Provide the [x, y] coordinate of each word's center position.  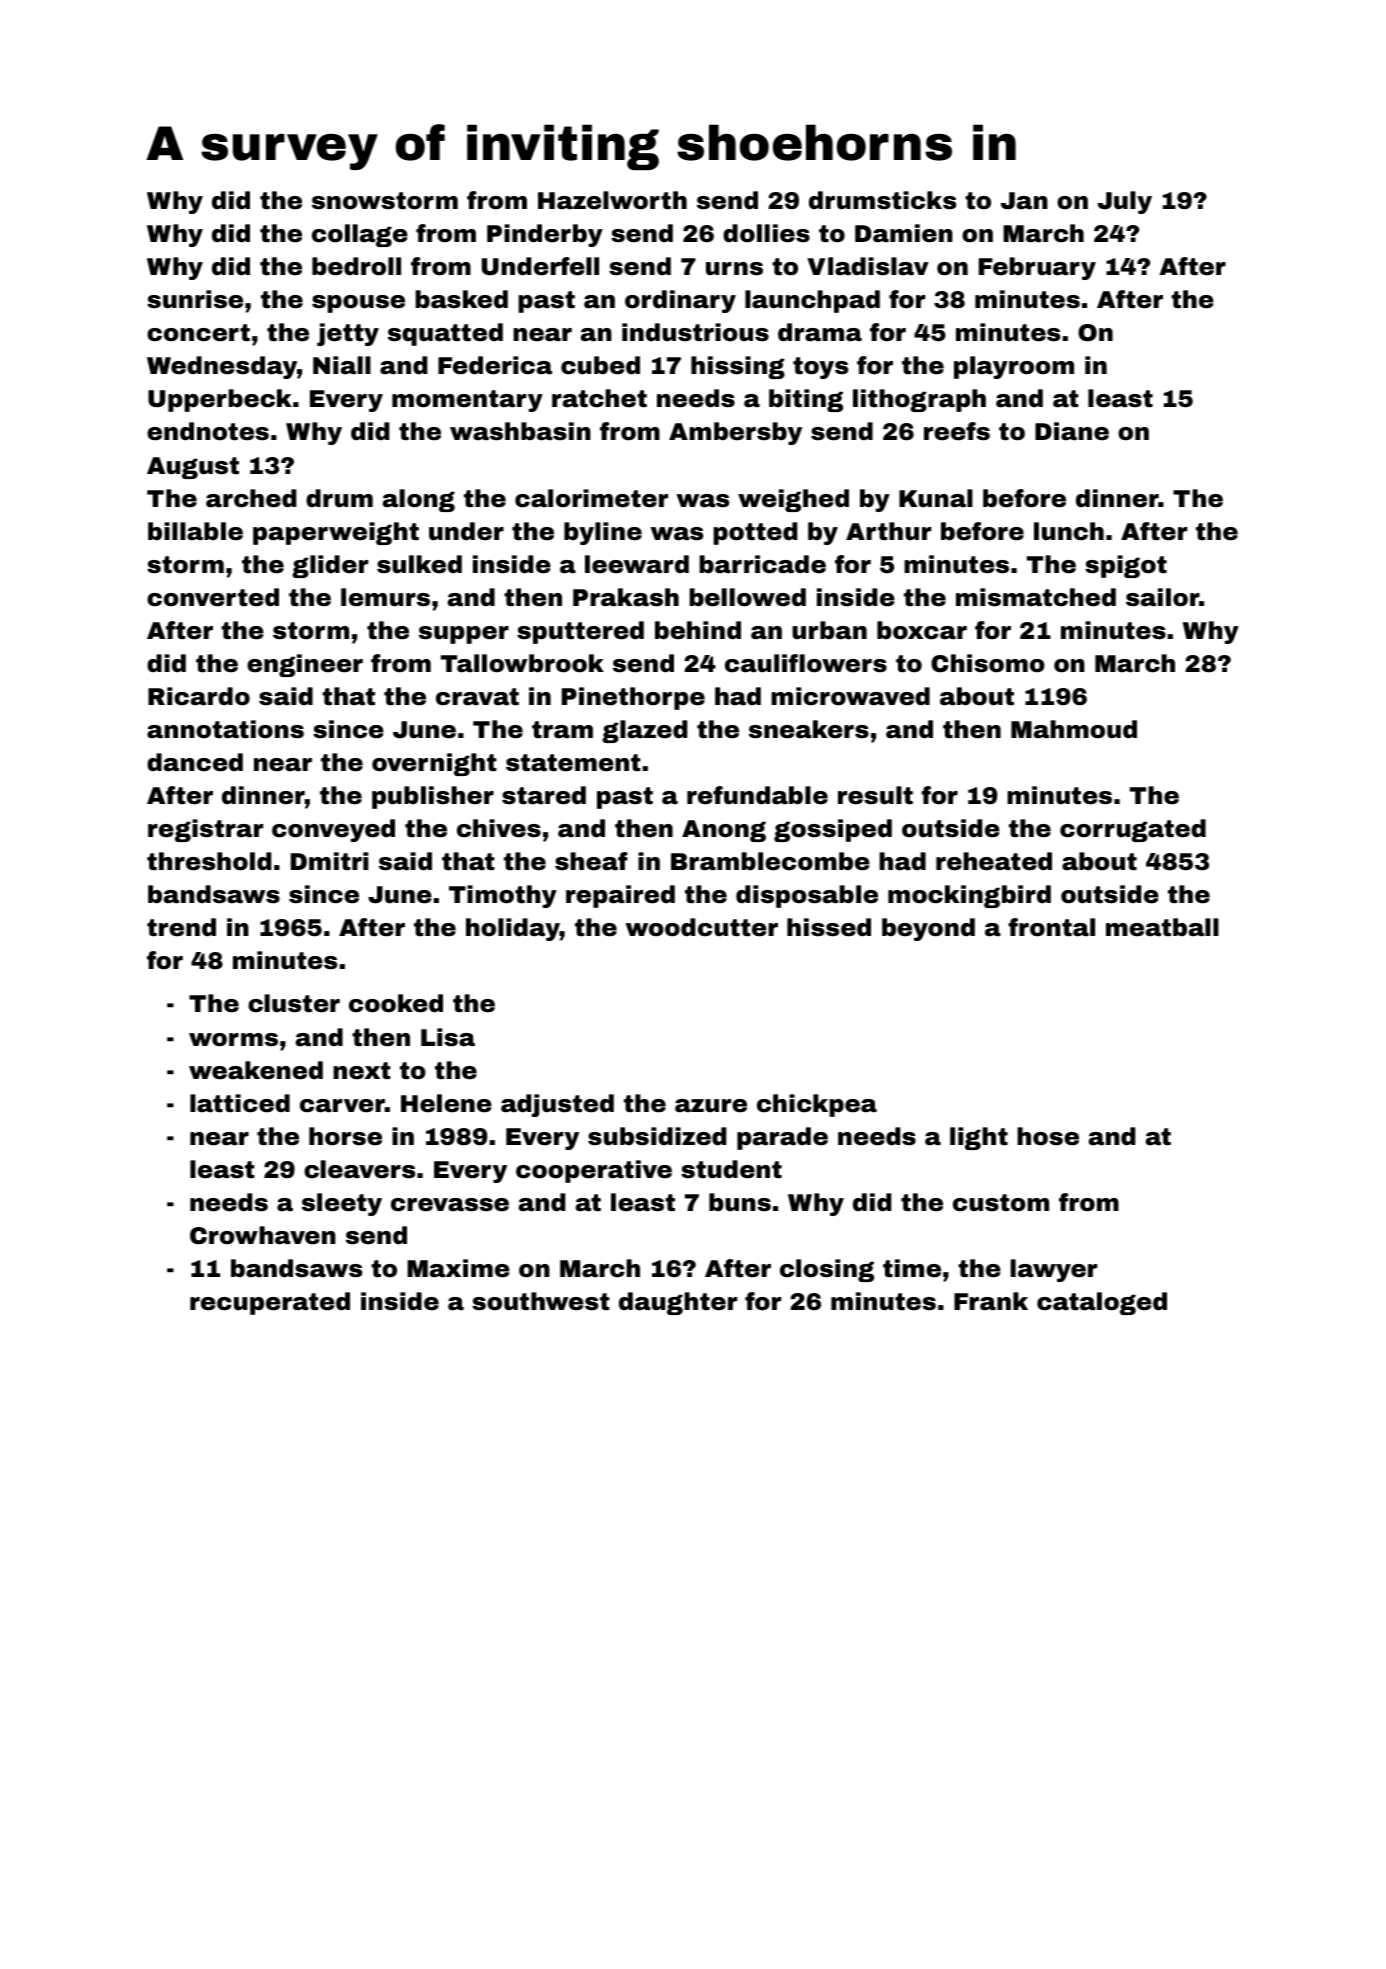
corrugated [1133, 830]
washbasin [520, 431]
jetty [348, 334]
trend [181, 927]
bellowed [747, 597]
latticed [240, 1103]
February [1037, 268]
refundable [757, 795]
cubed [600, 365]
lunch [1069, 531]
